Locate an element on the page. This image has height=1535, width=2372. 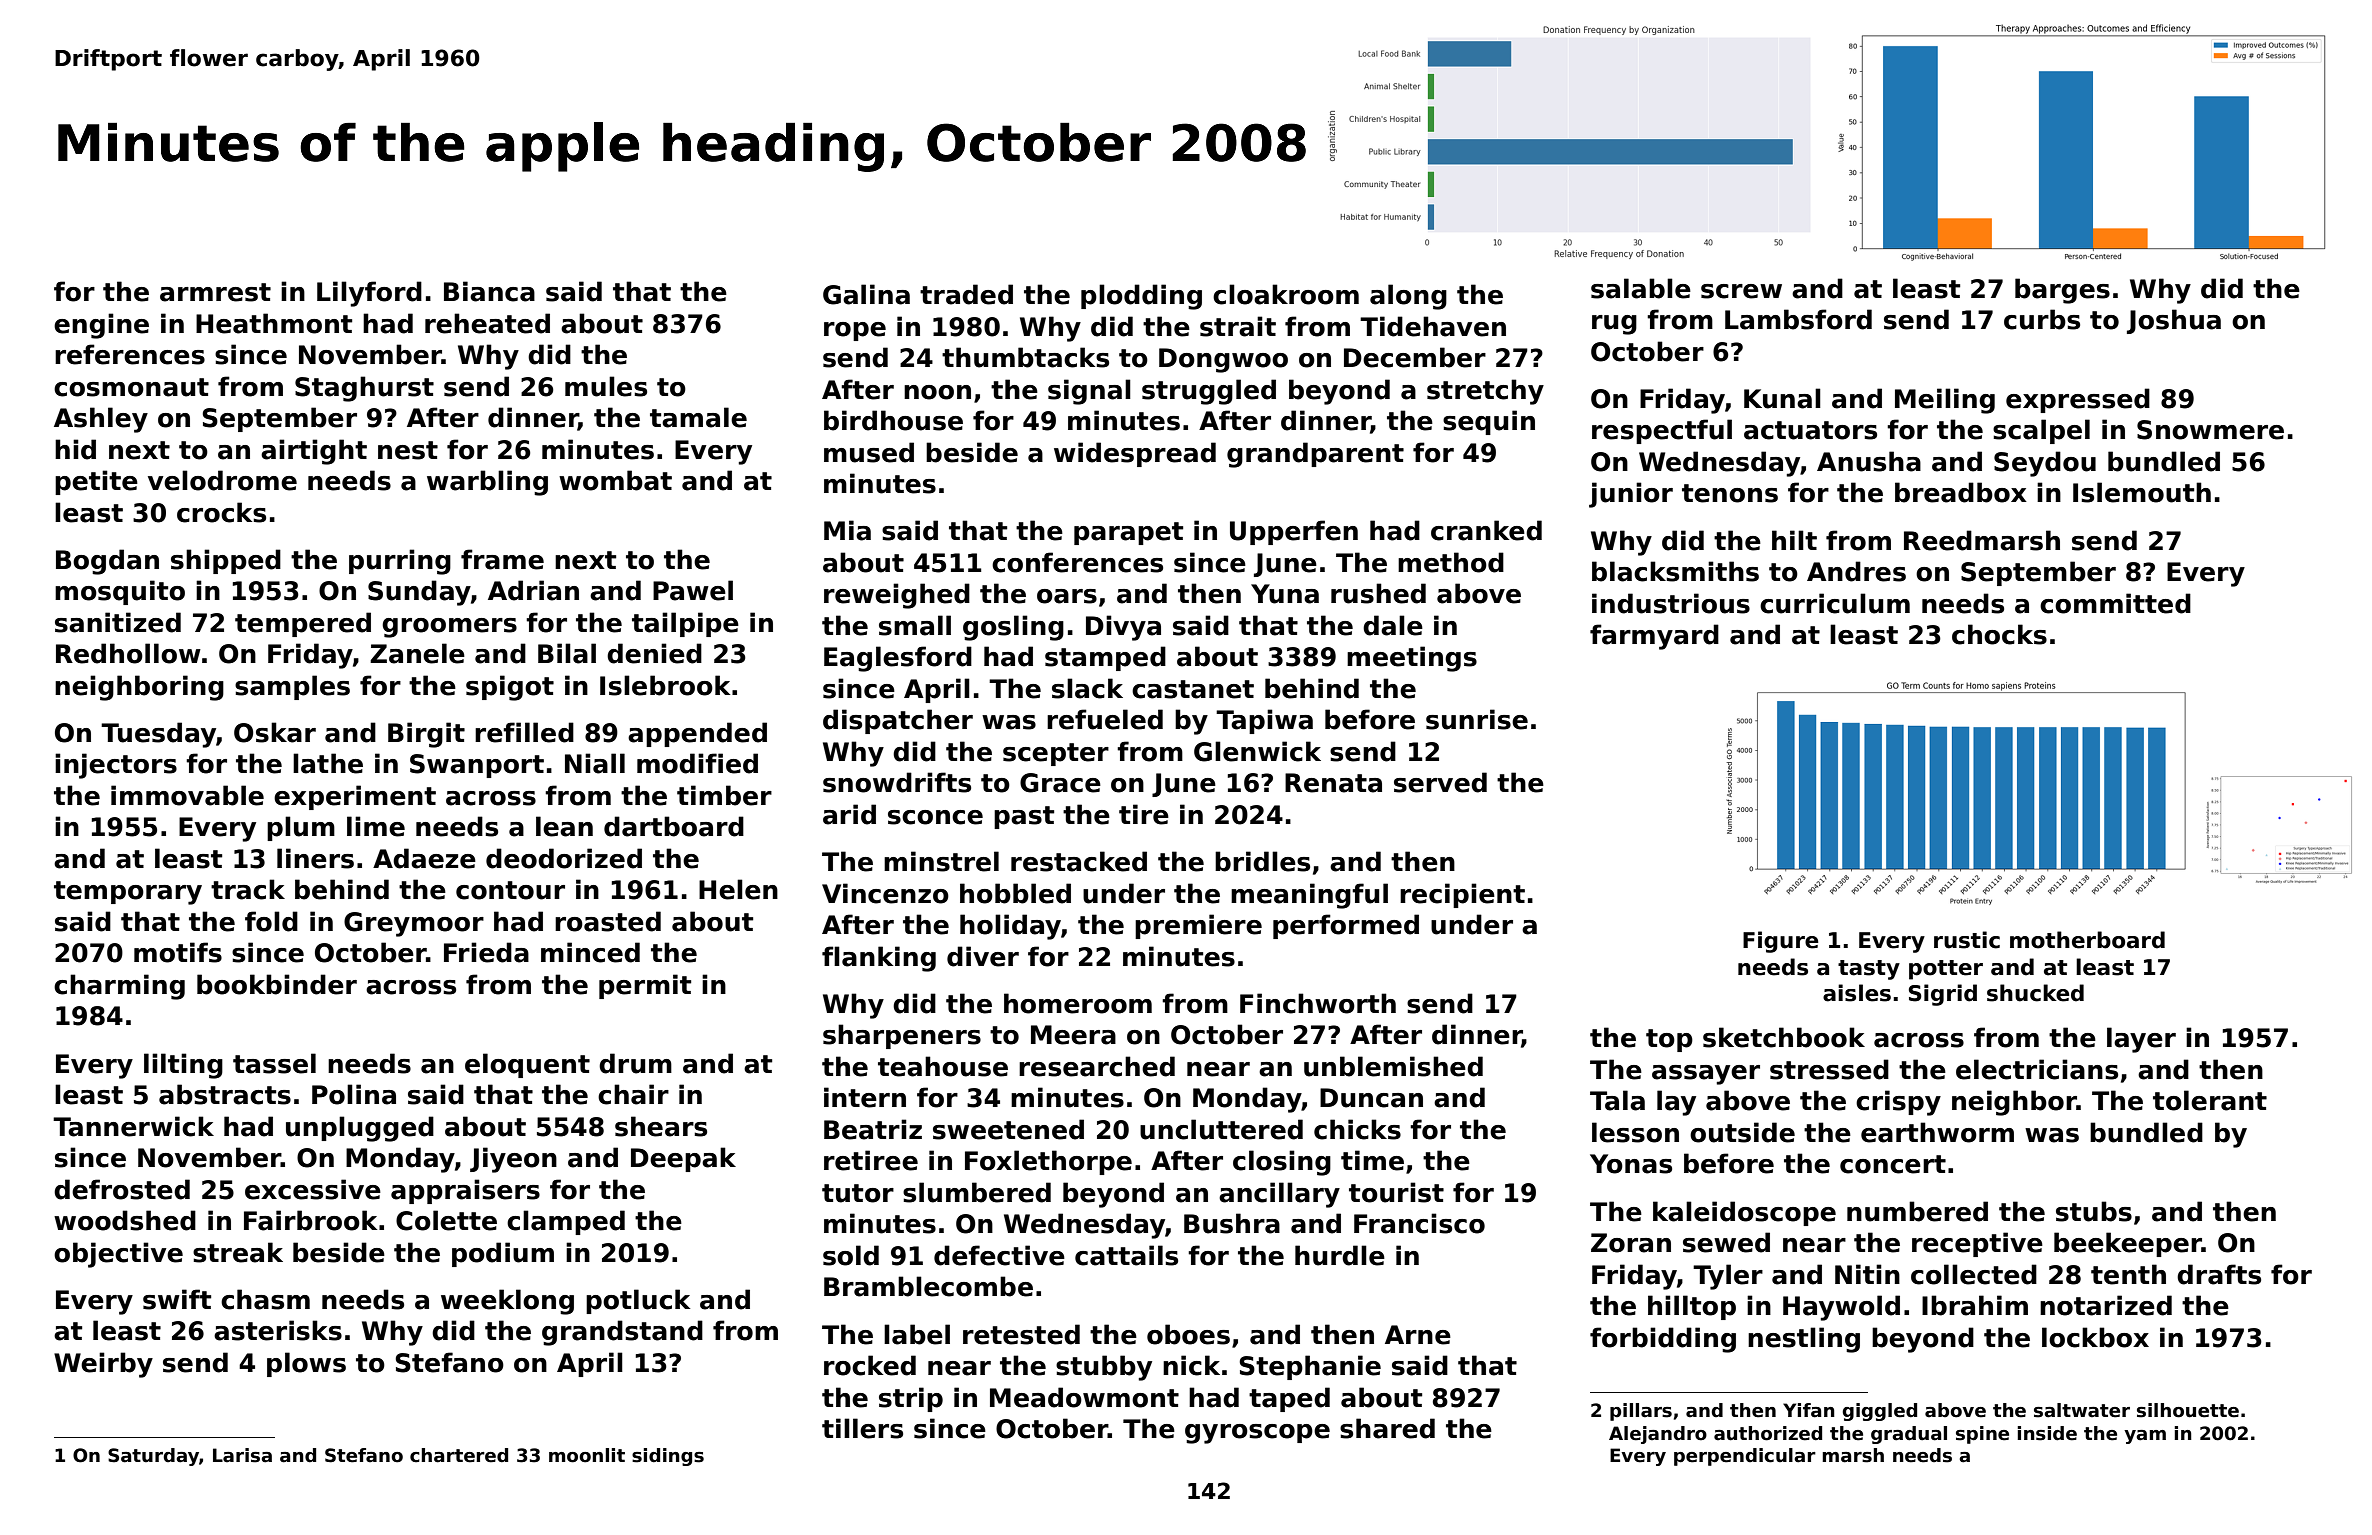
Deepak is located at coordinates (683, 1159).
